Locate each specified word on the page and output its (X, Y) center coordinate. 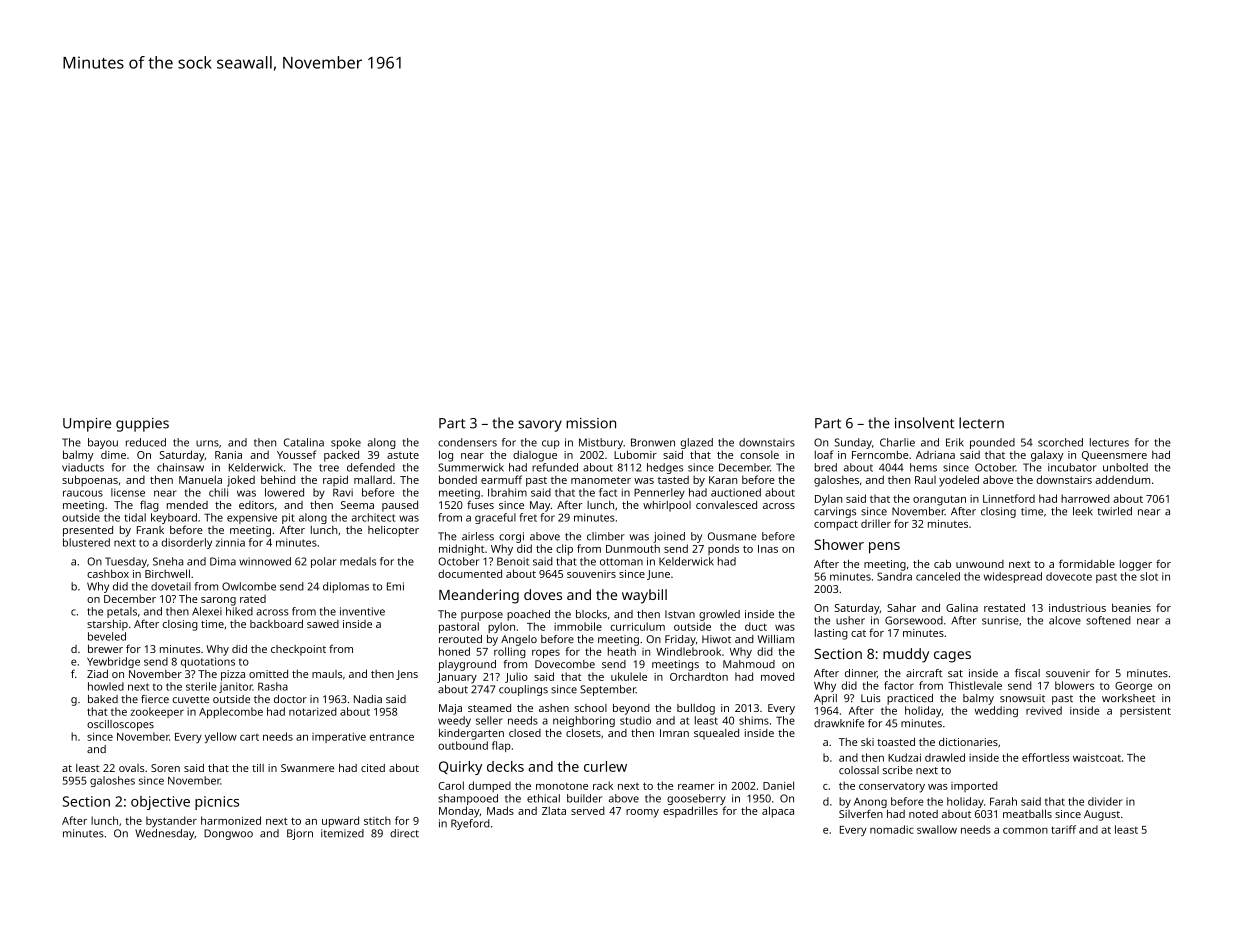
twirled (1115, 511)
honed (454, 651)
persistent (1145, 711)
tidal (135, 517)
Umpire (87, 425)
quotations (208, 662)
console (759, 454)
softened (1108, 620)
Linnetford (1009, 498)
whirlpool (667, 506)
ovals (131, 768)
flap (501, 746)
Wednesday (164, 834)
